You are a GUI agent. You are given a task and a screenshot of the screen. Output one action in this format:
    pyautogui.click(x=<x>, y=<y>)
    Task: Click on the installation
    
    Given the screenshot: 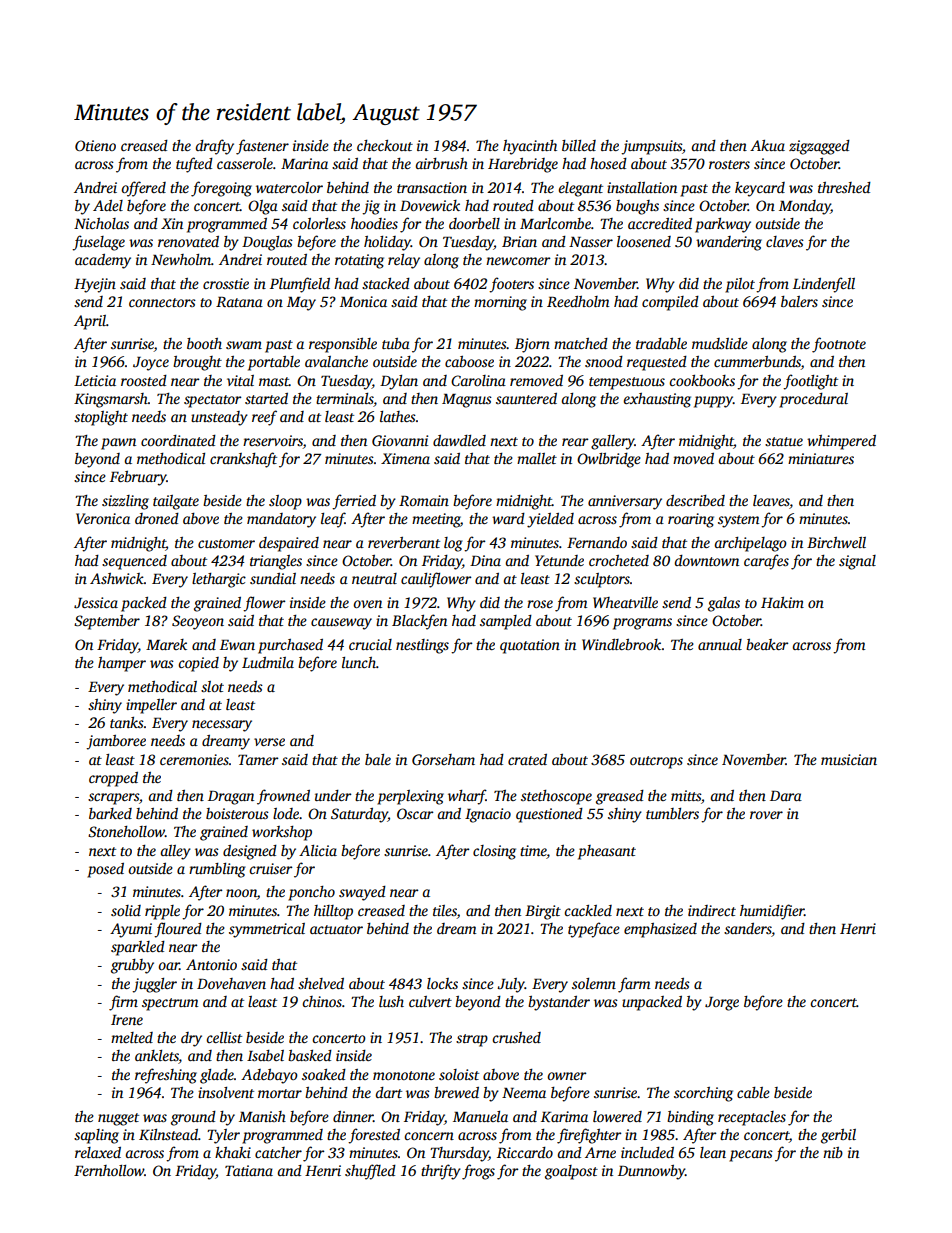 What is the action you would take?
    pyautogui.click(x=642, y=187)
